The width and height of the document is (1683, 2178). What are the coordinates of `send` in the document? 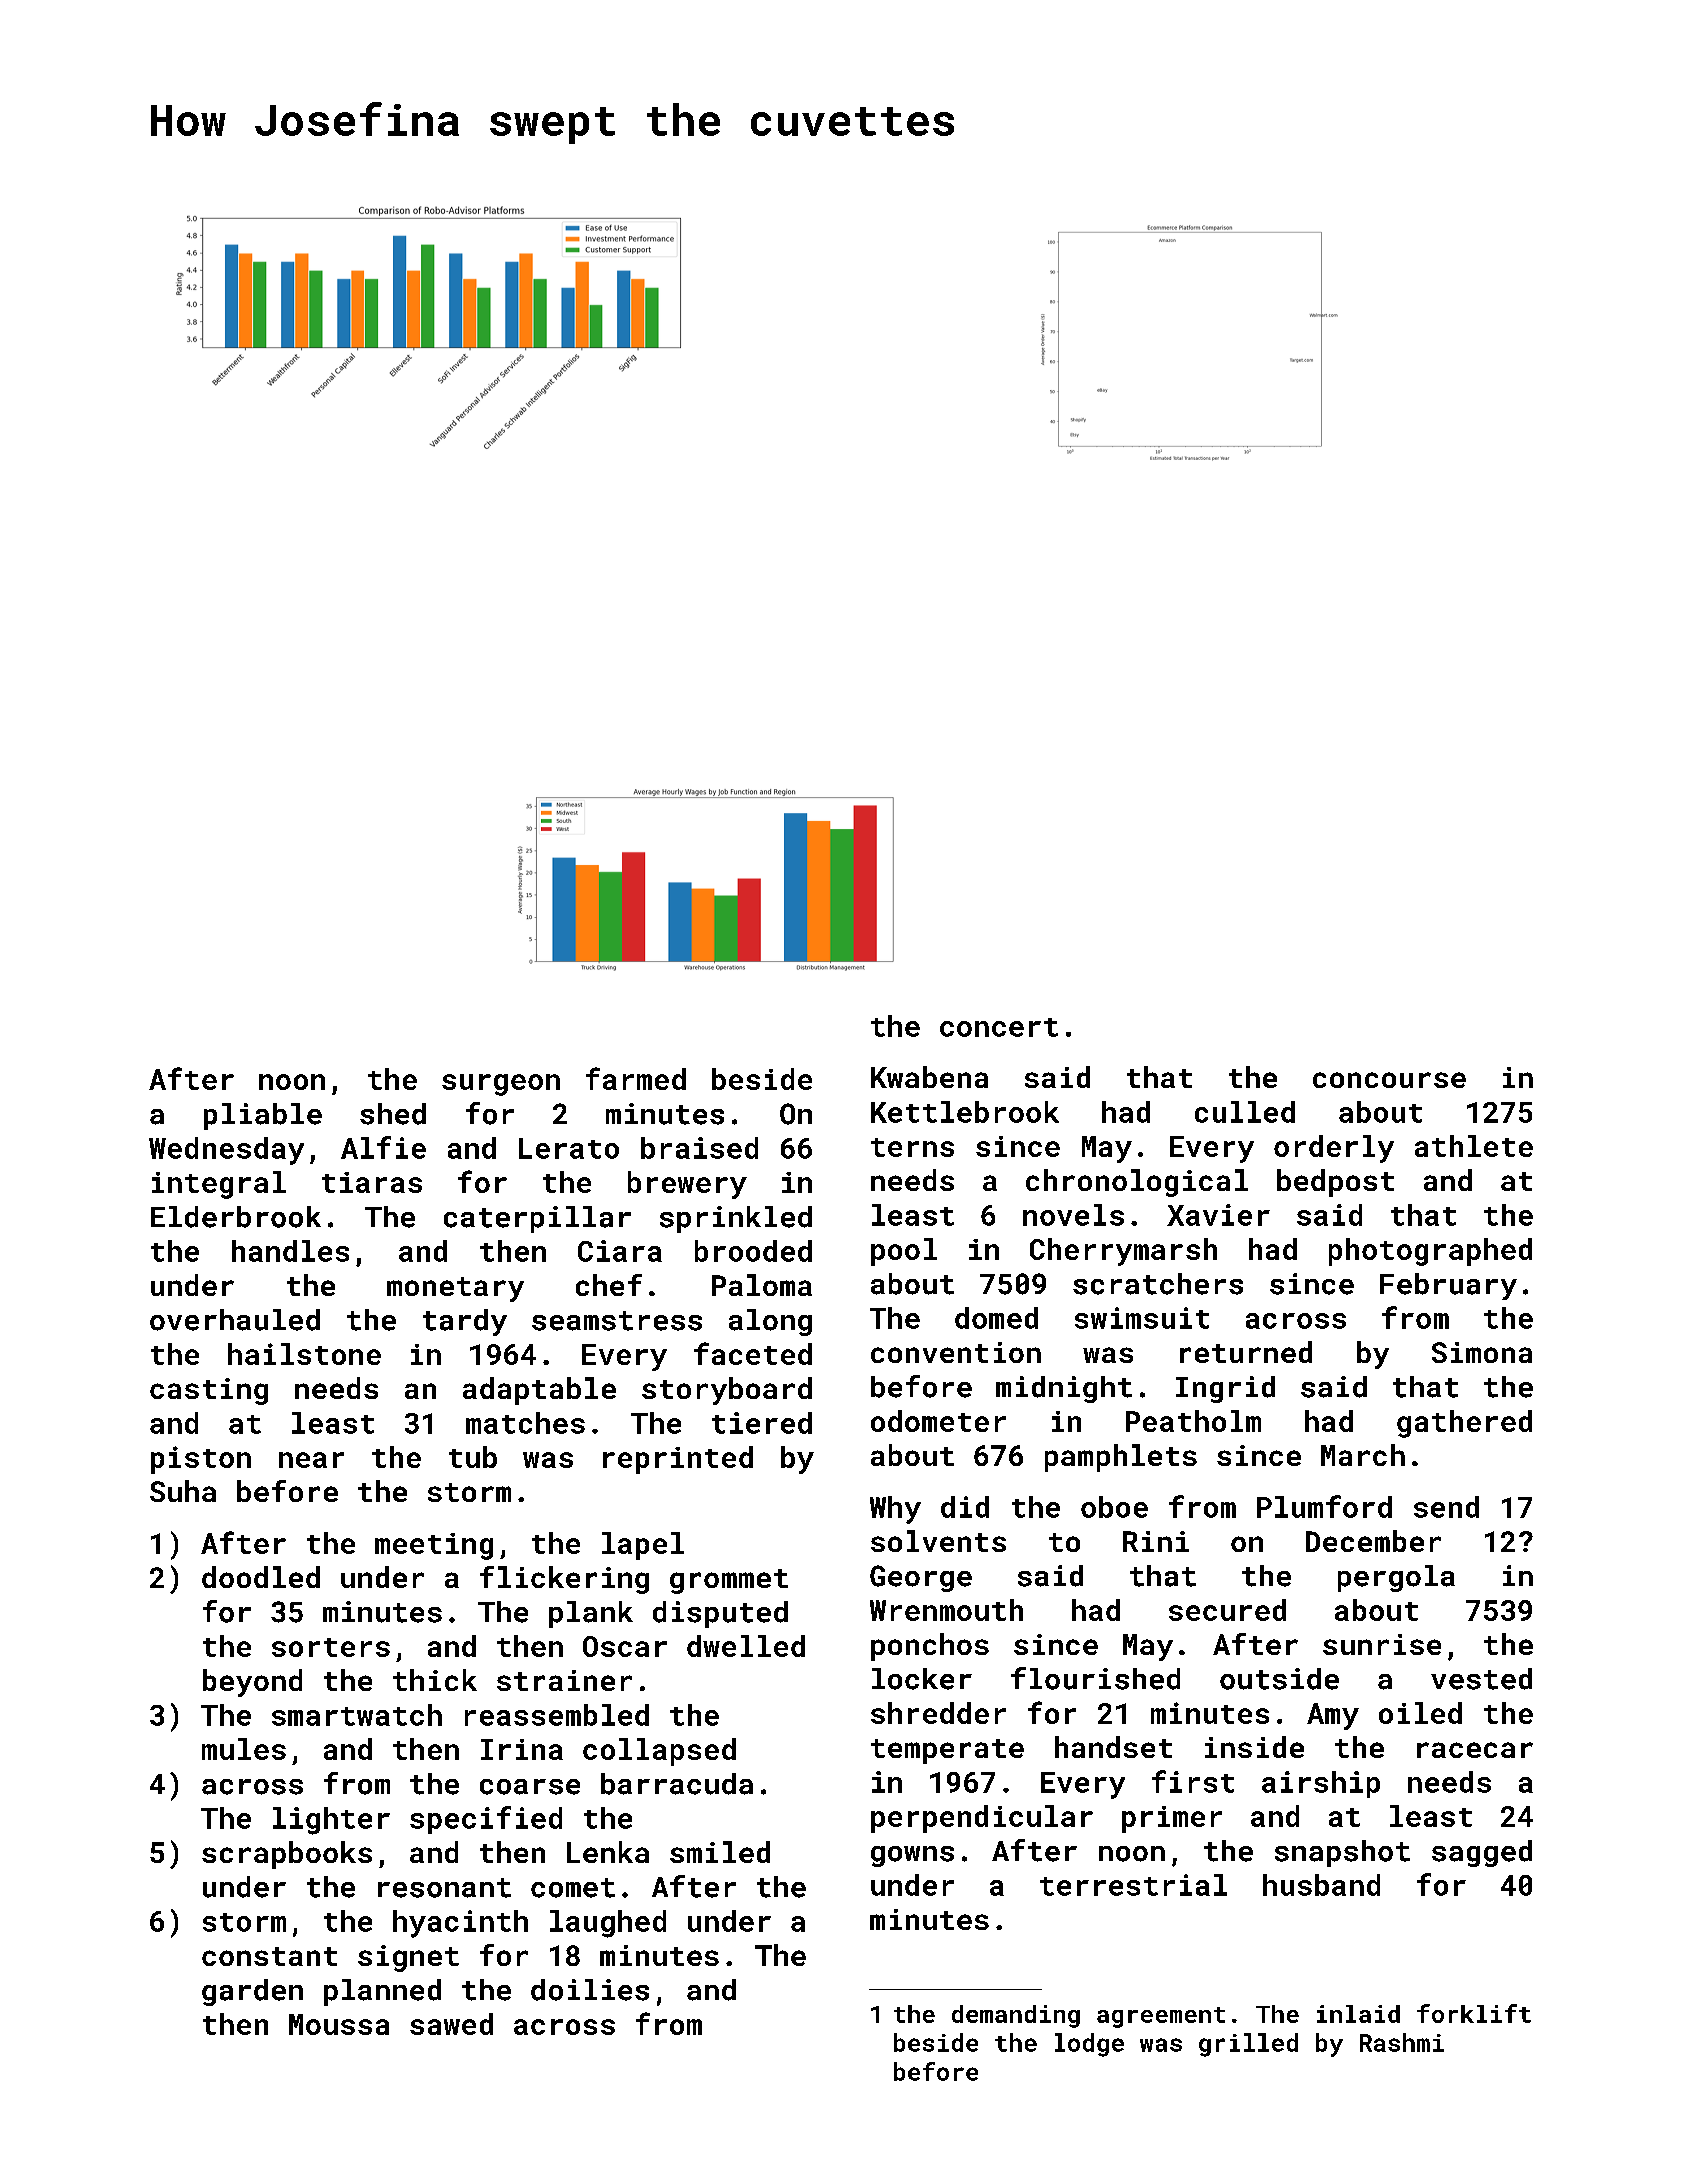 It's located at (1446, 1507).
